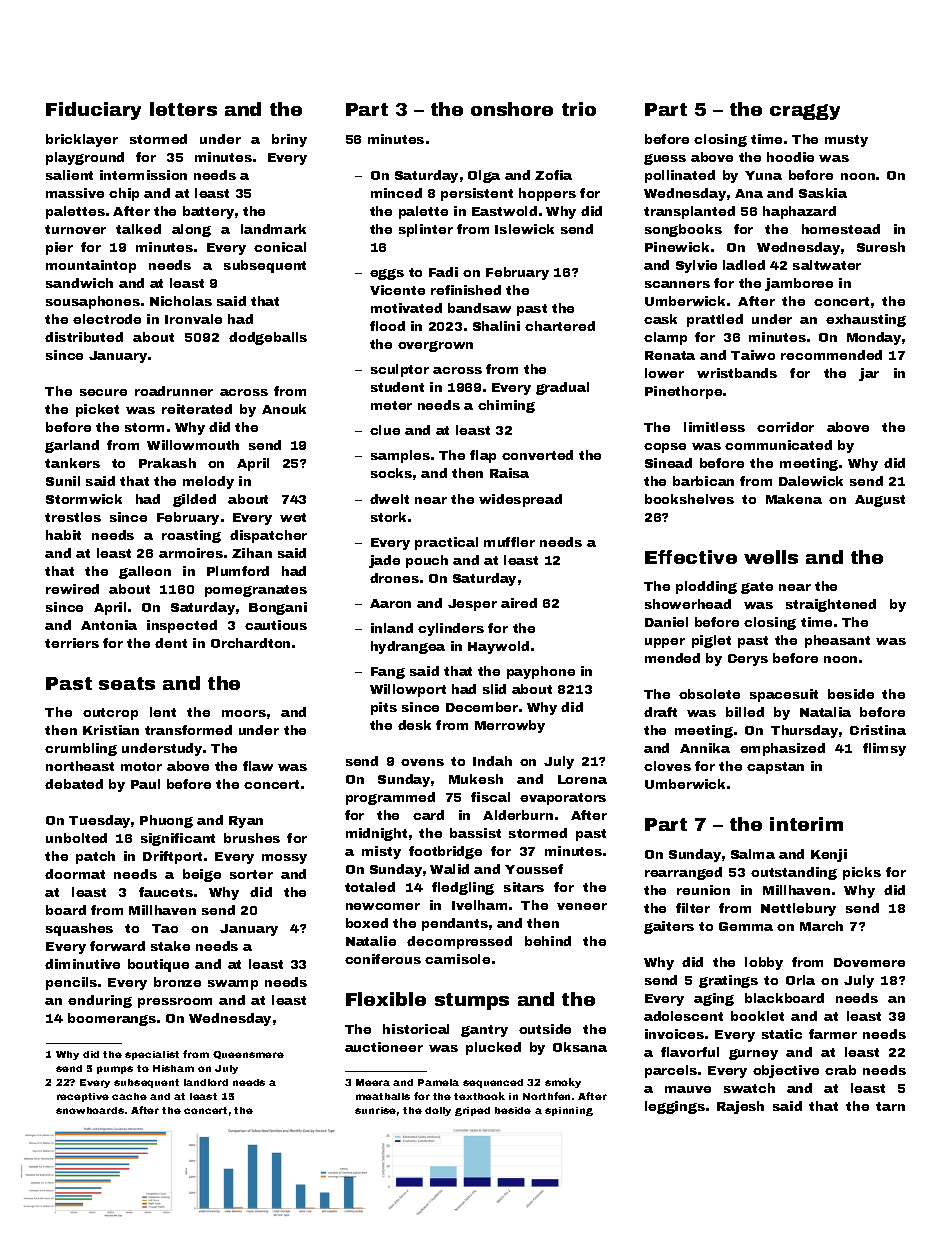 This screenshot has height=1233, width=952. I want to click on briny, so click(289, 140).
